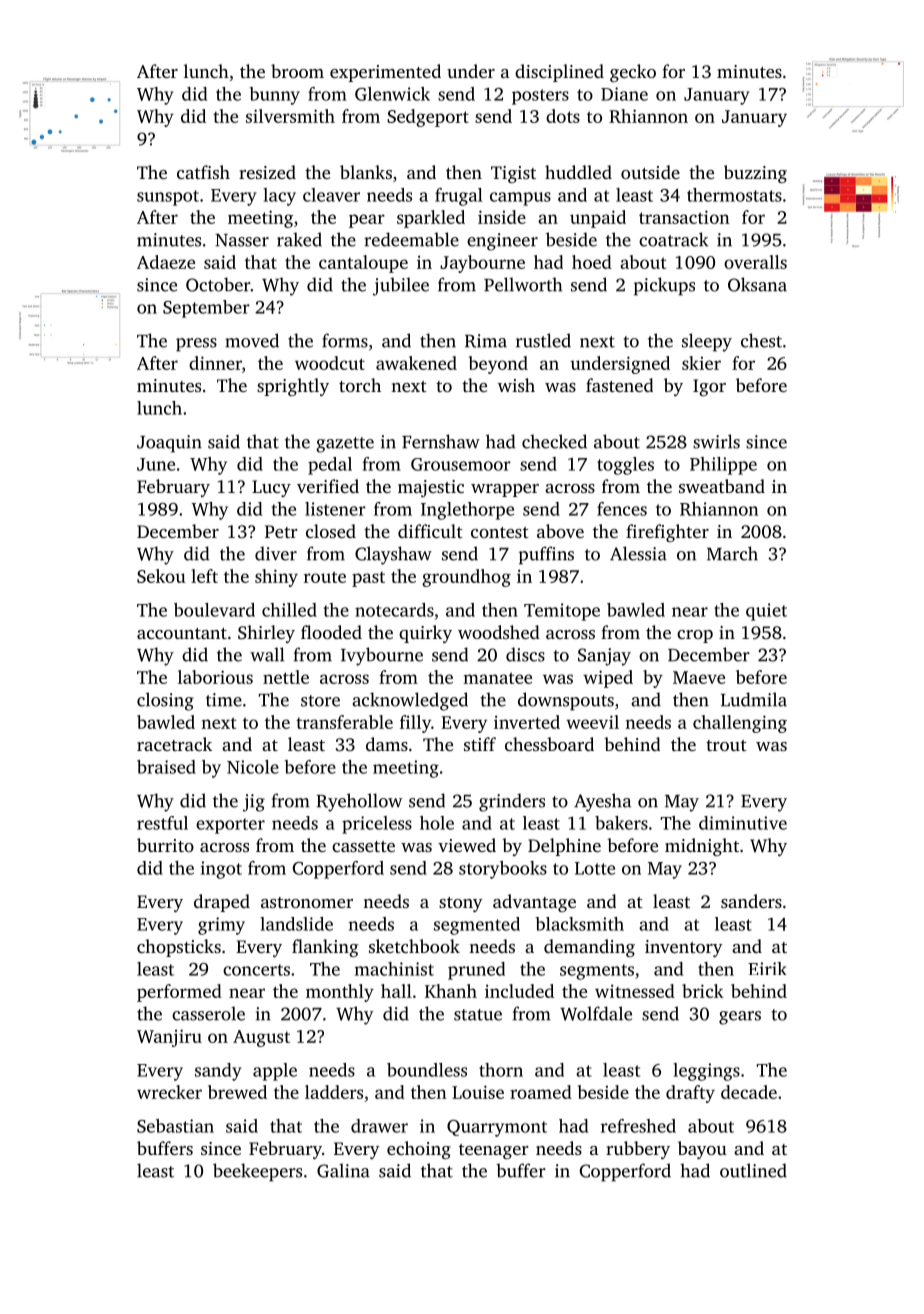 The image size is (924, 1314). Describe the element at coordinates (695, 636) in the screenshot. I see `crop` at that location.
